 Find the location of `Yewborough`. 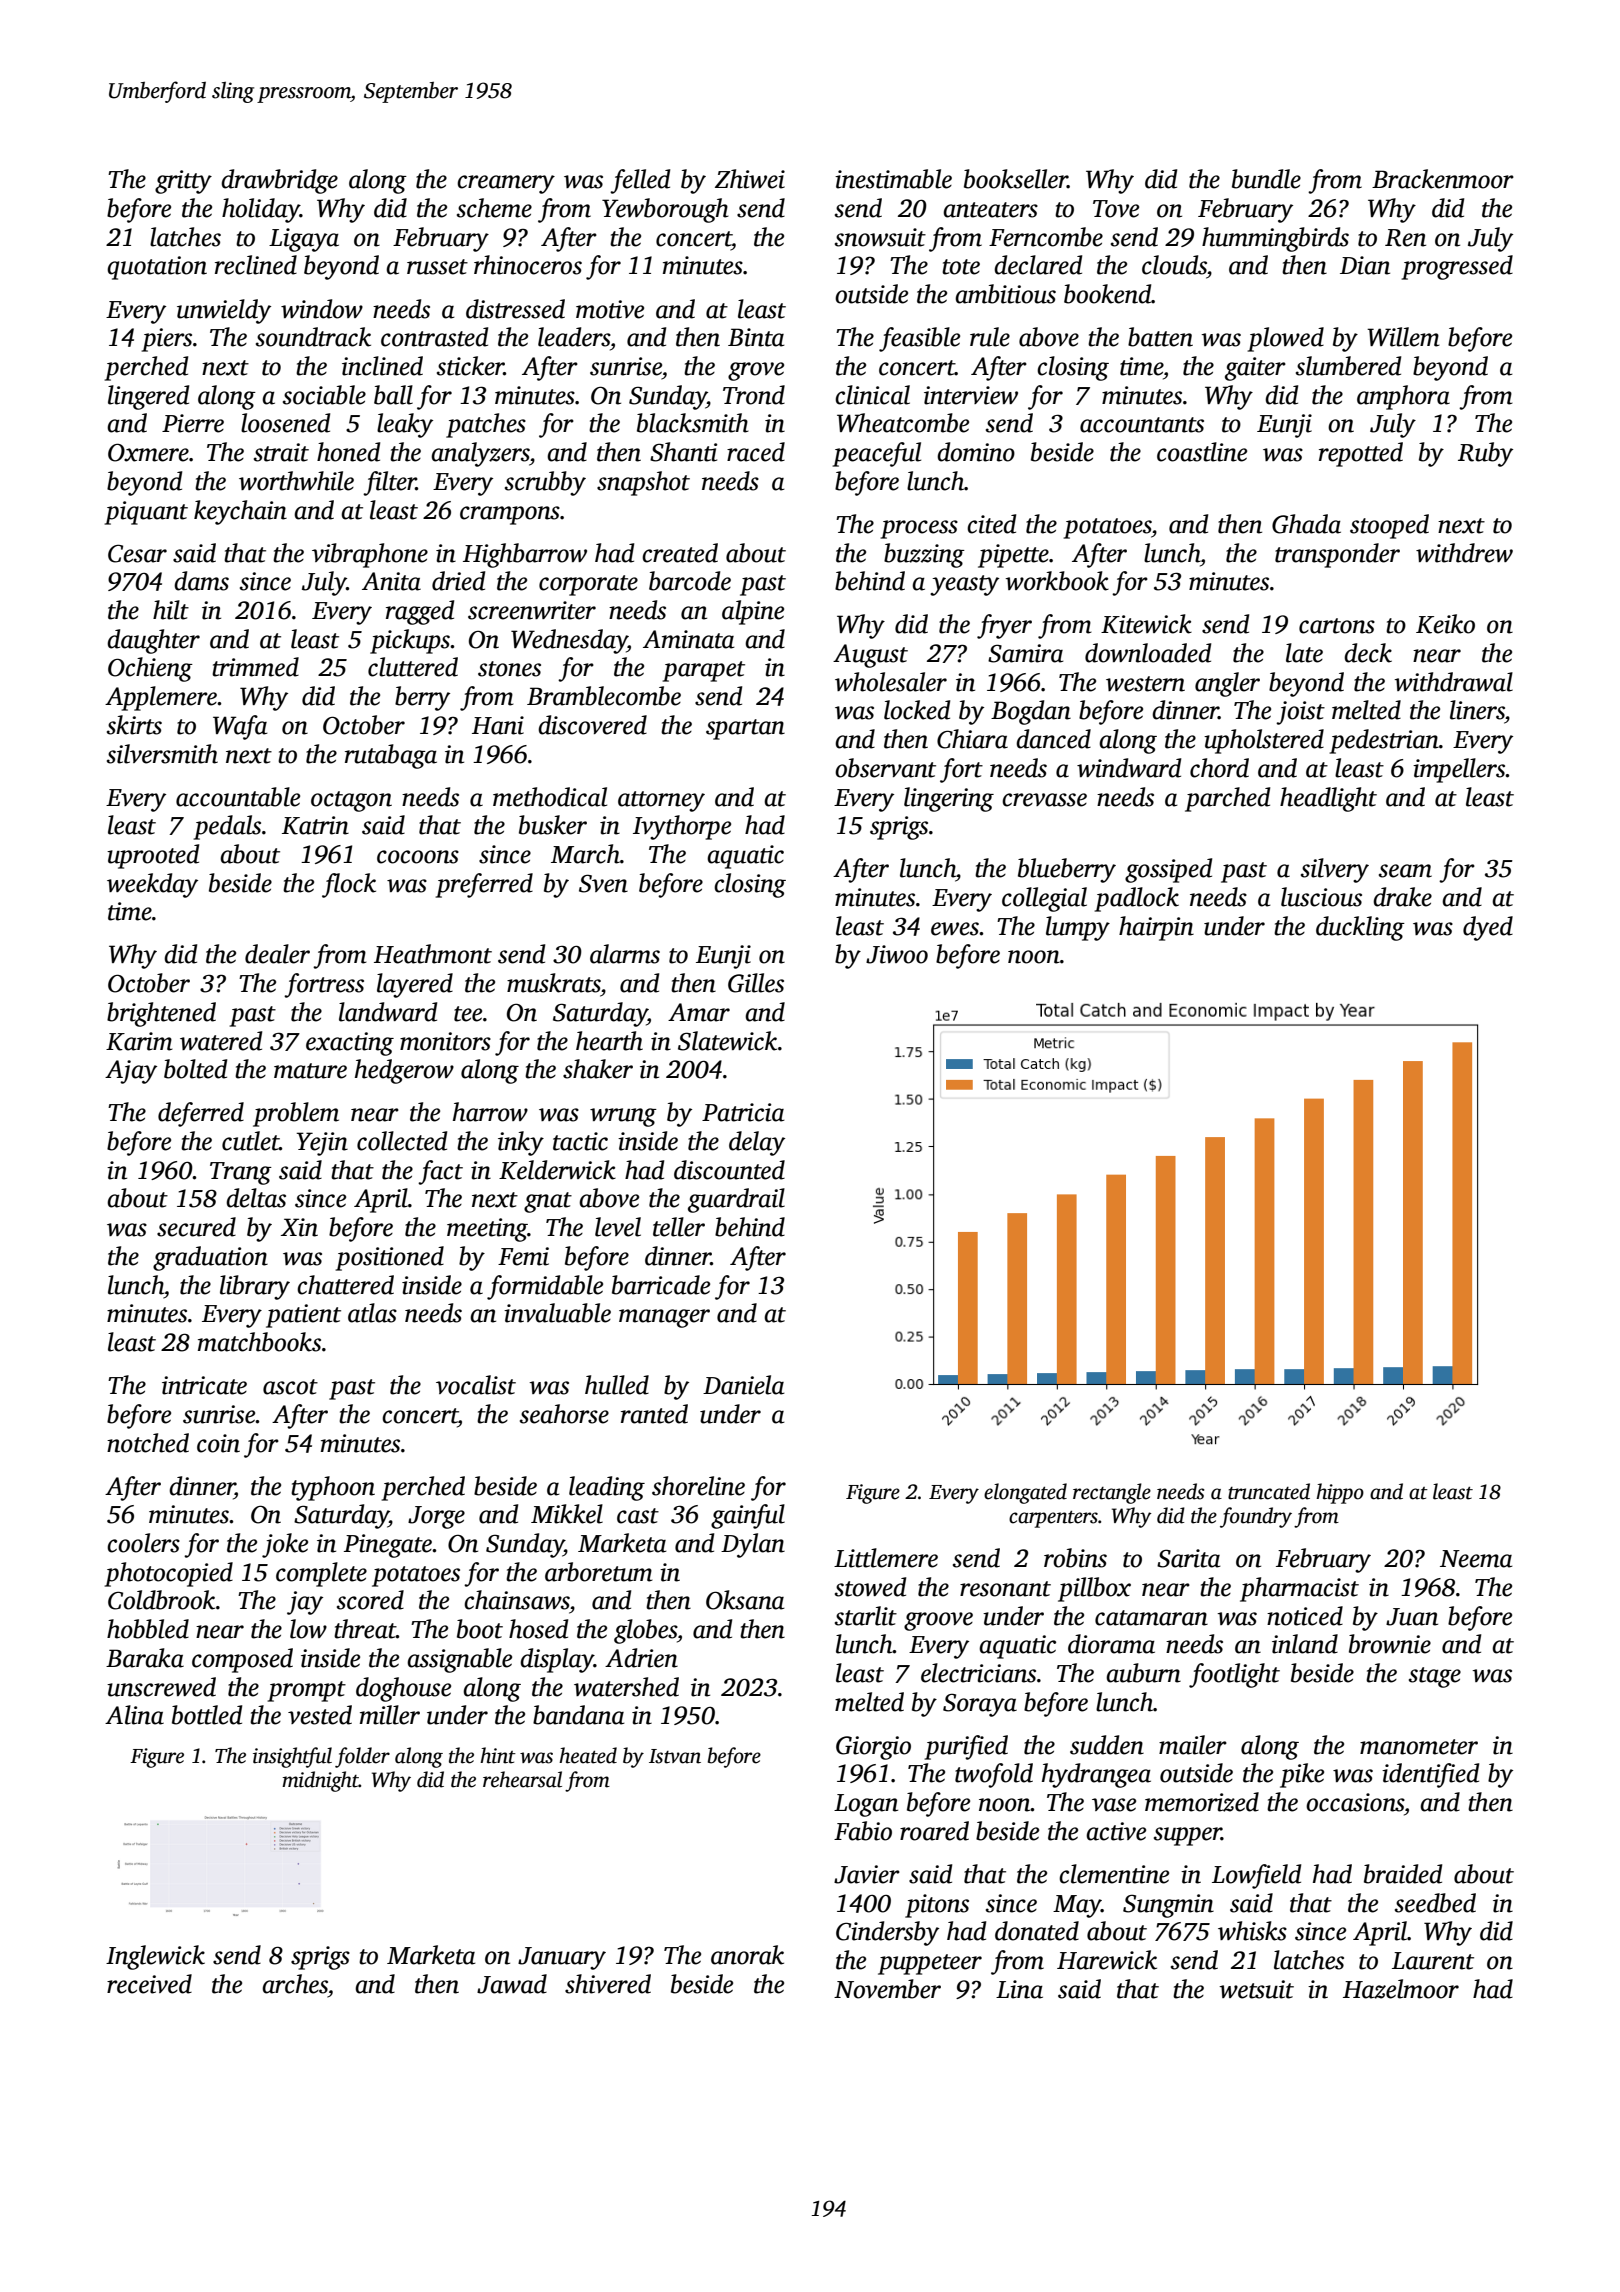

Yewborough is located at coordinates (665, 210).
